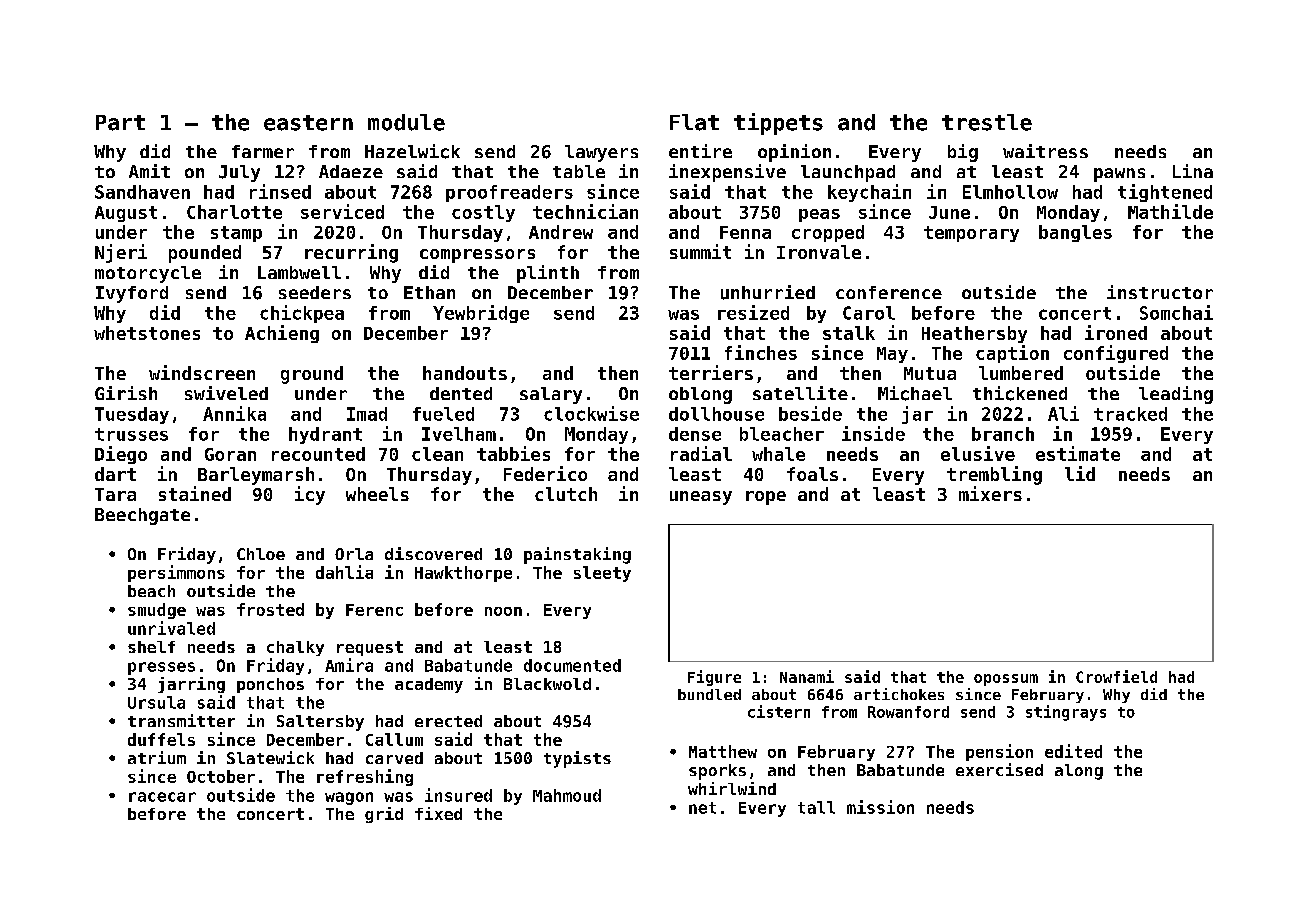  Describe the element at coordinates (1130, 414) in the screenshot. I see `tracked` at that location.
